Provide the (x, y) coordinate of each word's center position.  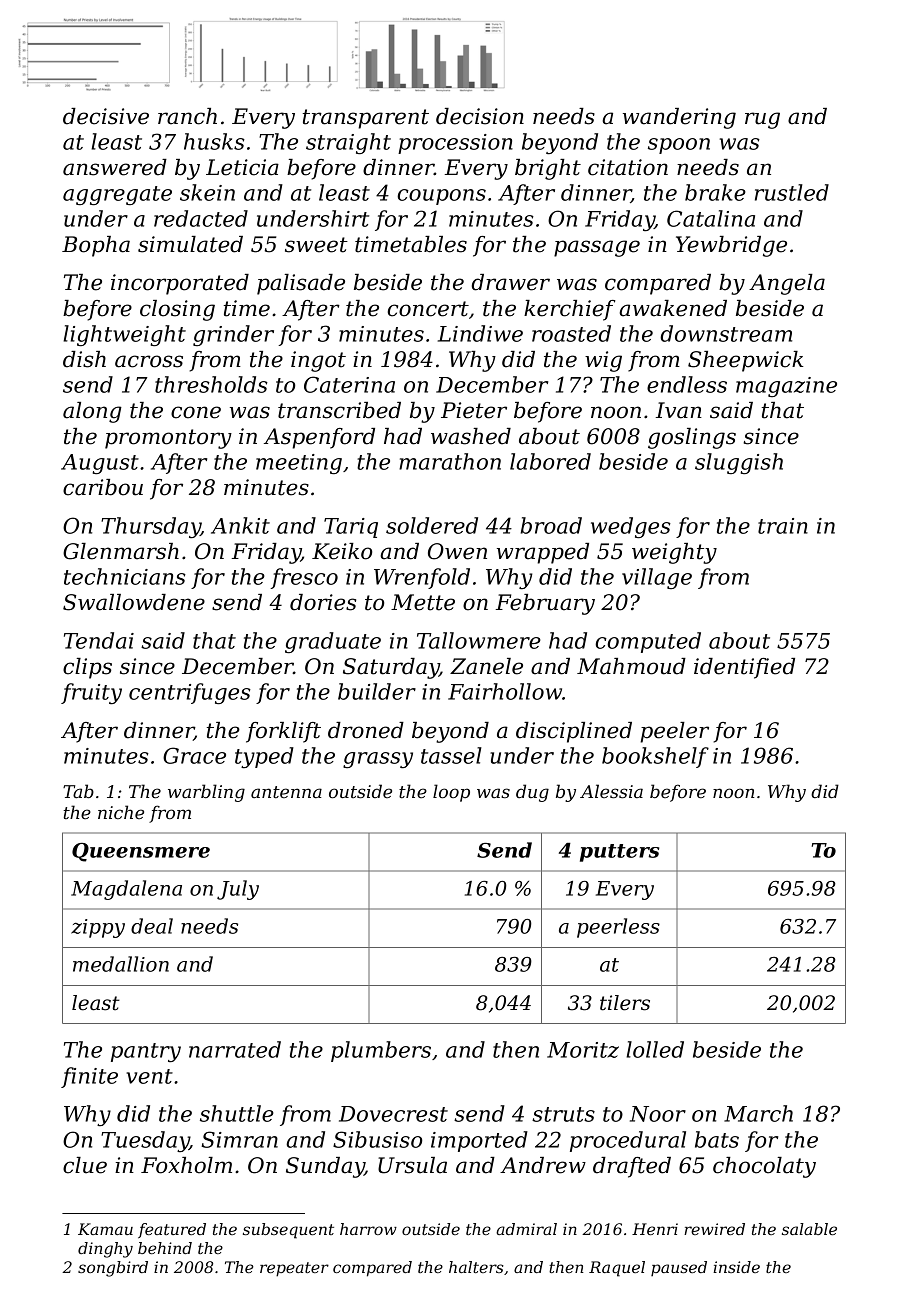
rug (762, 120)
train (783, 526)
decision (480, 116)
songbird (113, 1269)
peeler (674, 732)
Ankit (240, 525)
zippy (98, 928)
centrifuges (190, 693)
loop (451, 793)
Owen (457, 551)
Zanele (486, 666)
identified (744, 668)
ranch (187, 116)
